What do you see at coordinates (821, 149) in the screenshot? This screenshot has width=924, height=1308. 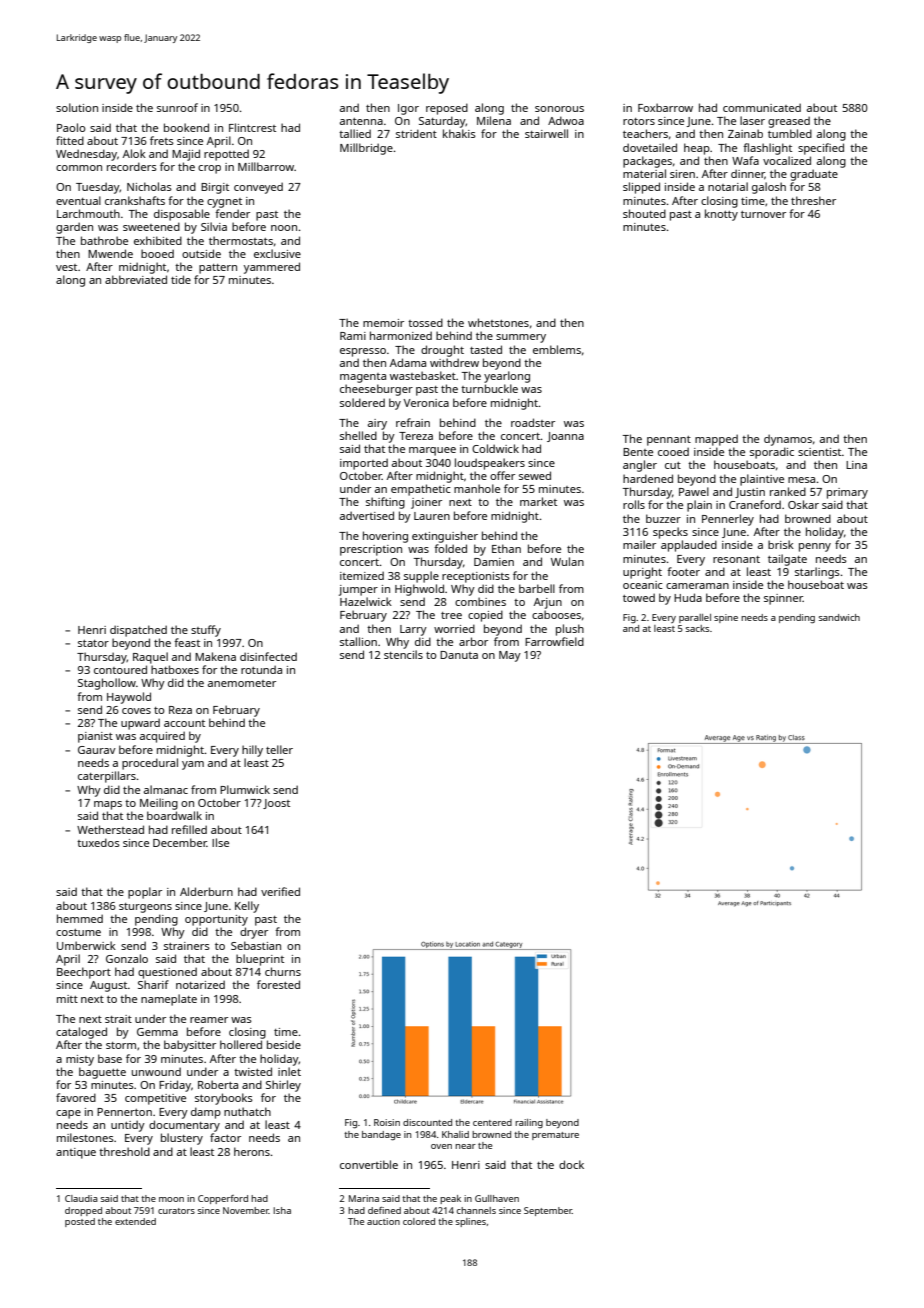 I see `specified` at bounding box center [821, 149].
